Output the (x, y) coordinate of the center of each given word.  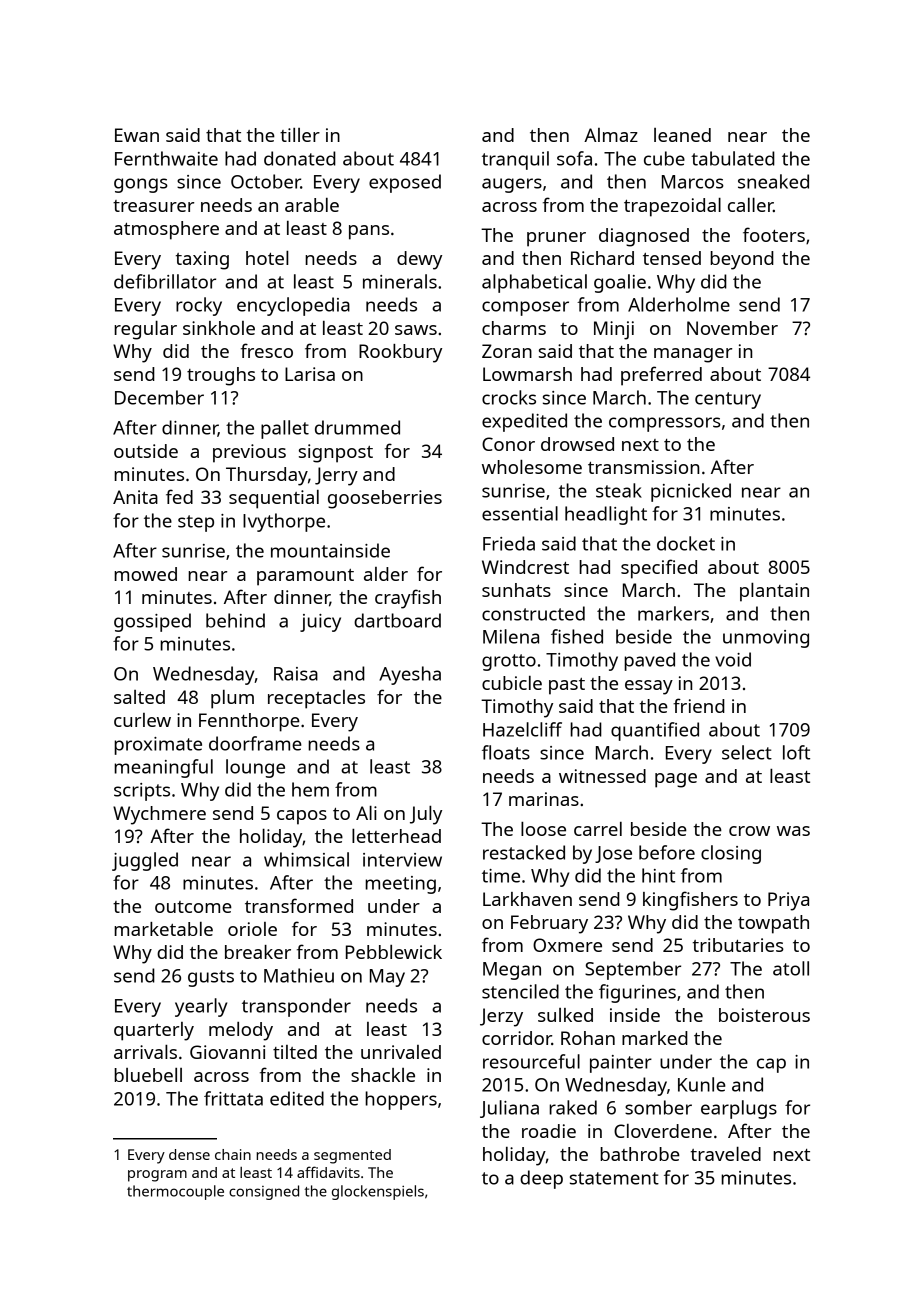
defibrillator (165, 281)
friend (699, 705)
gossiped (152, 622)
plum (232, 699)
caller (750, 205)
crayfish (408, 599)
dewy (419, 260)
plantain (774, 592)
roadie (549, 1131)
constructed (533, 613)
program (157, 1176)
